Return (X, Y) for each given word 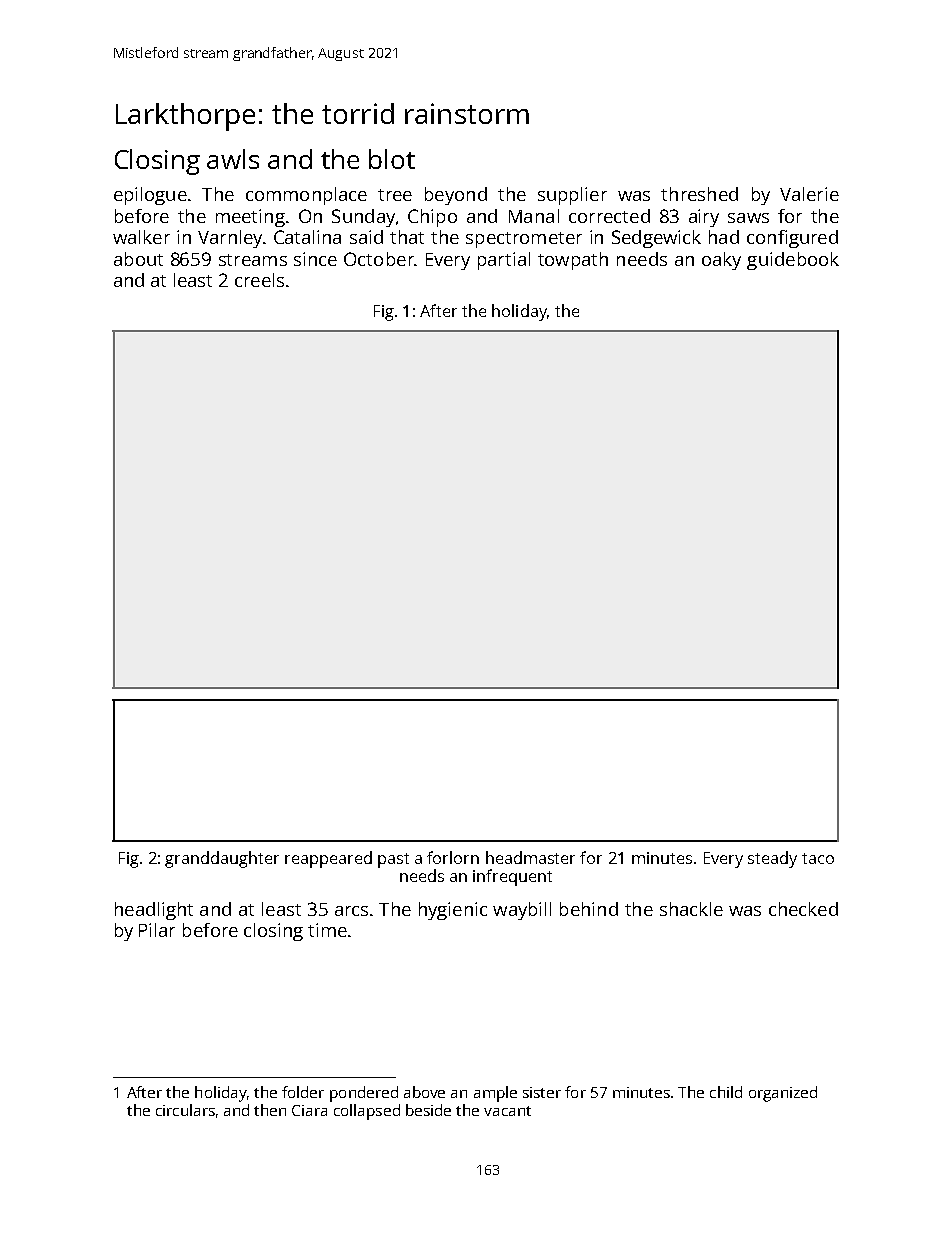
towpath (573, 261)
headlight (154, 911)
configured (792, 239)
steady (772, 859)
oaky (721, 261)
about (138, 259)
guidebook (793, 261)
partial (504, 261)
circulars (185, 1110)
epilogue (150, 196)
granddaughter (222, 859)
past (393, 860)
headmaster (530, 857)
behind (589, 909)
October (379, 259)
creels (259, 280)
